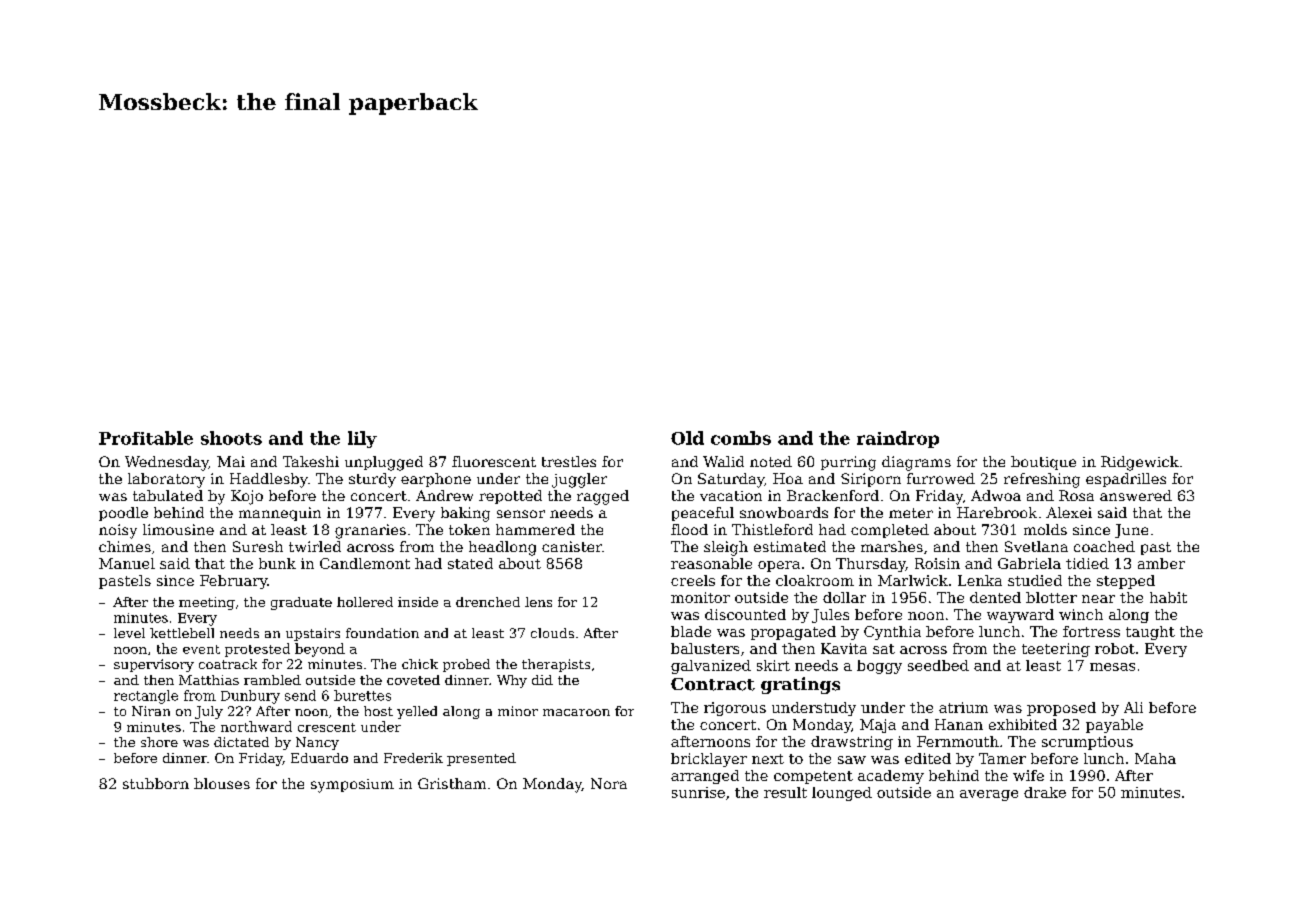  What do you see at coordinates (995, 597) in the document?
I see `dented` at bounding box center [995, 597].
